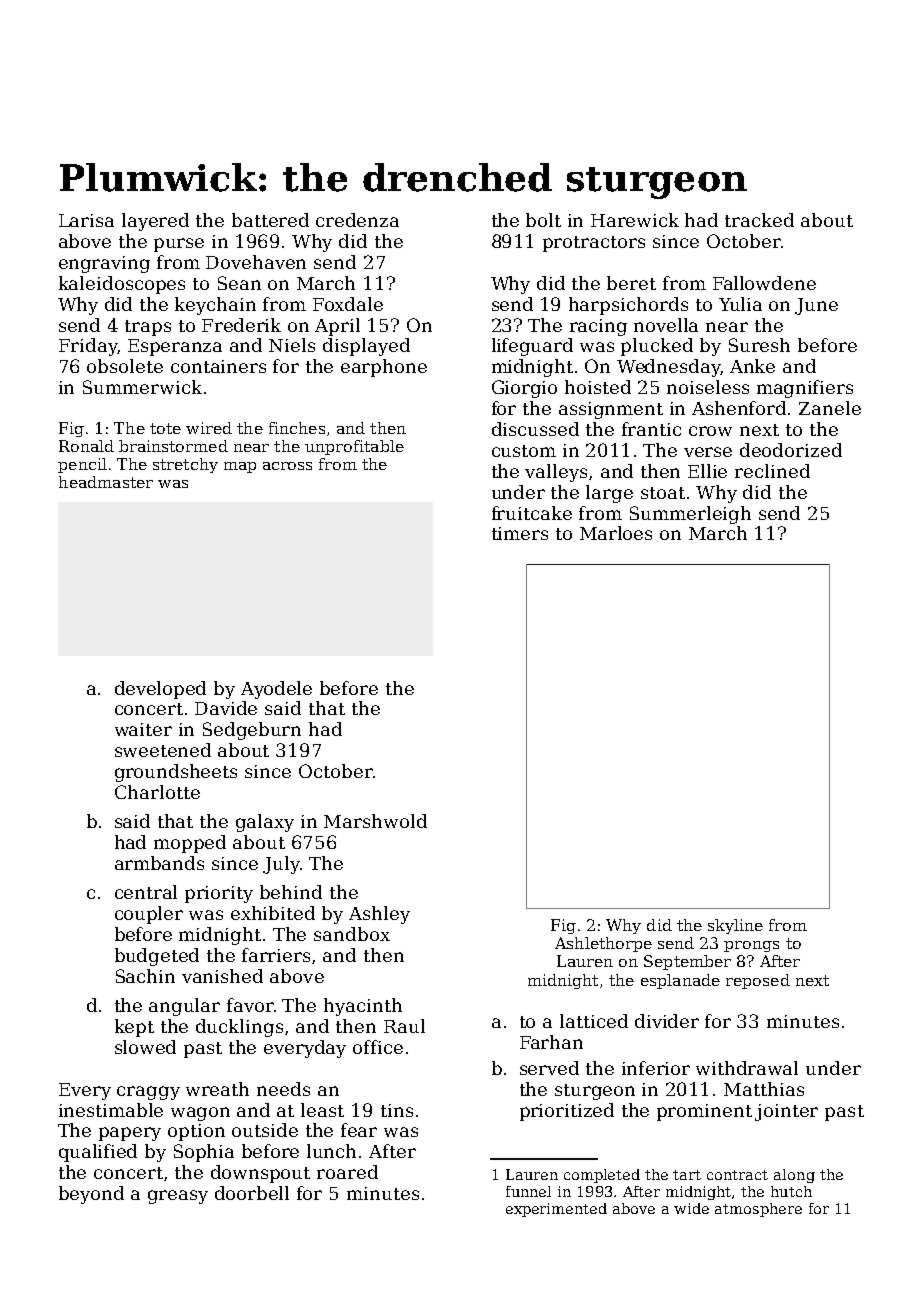  Describe the element at coordinates (690, 515) in the screenshot. I see `Summerleigh` at that location.
